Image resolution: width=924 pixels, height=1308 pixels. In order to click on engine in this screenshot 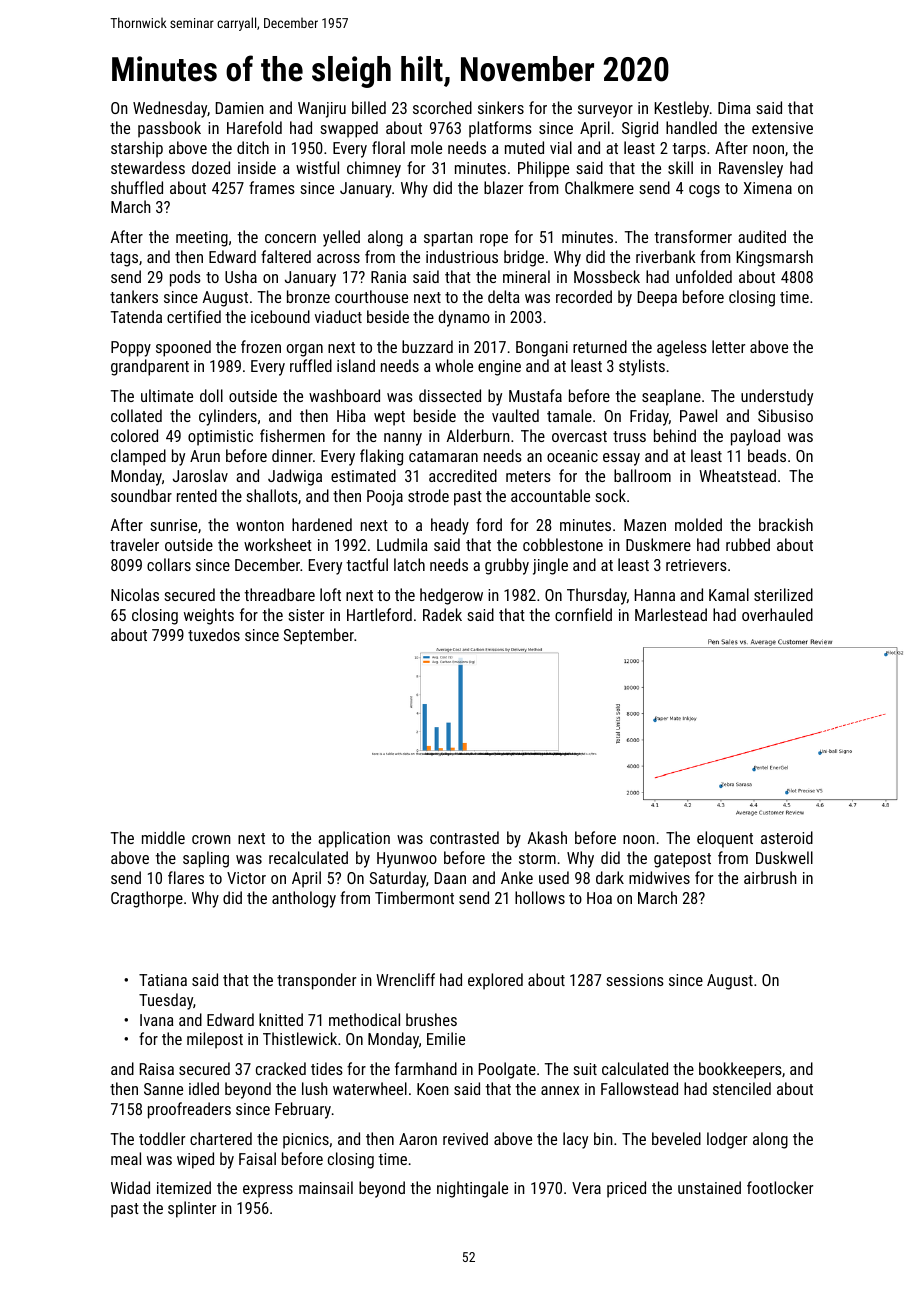, I will do `click(499, 368)`.
